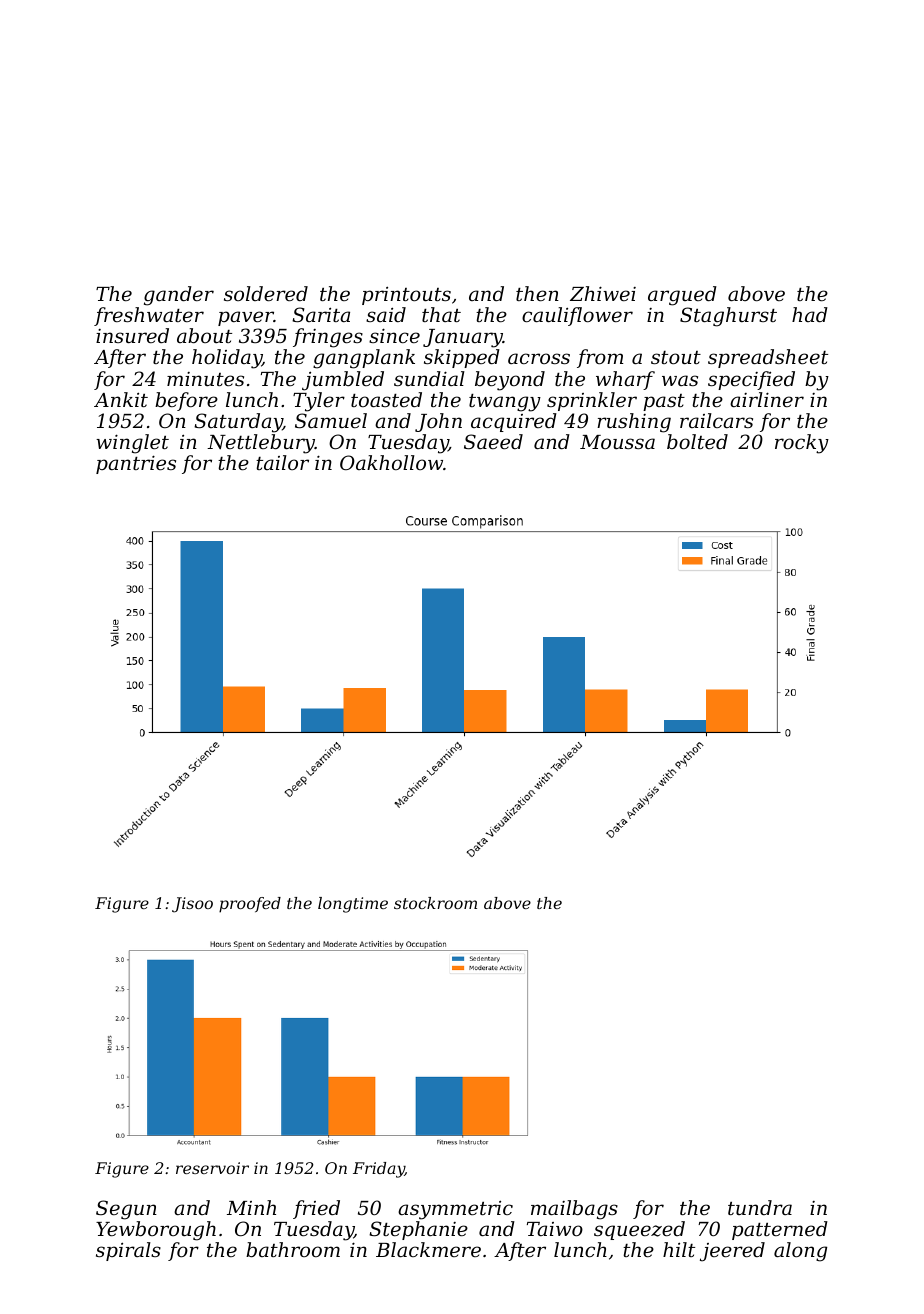  I want to click on stockroom, so click(435, 903).
